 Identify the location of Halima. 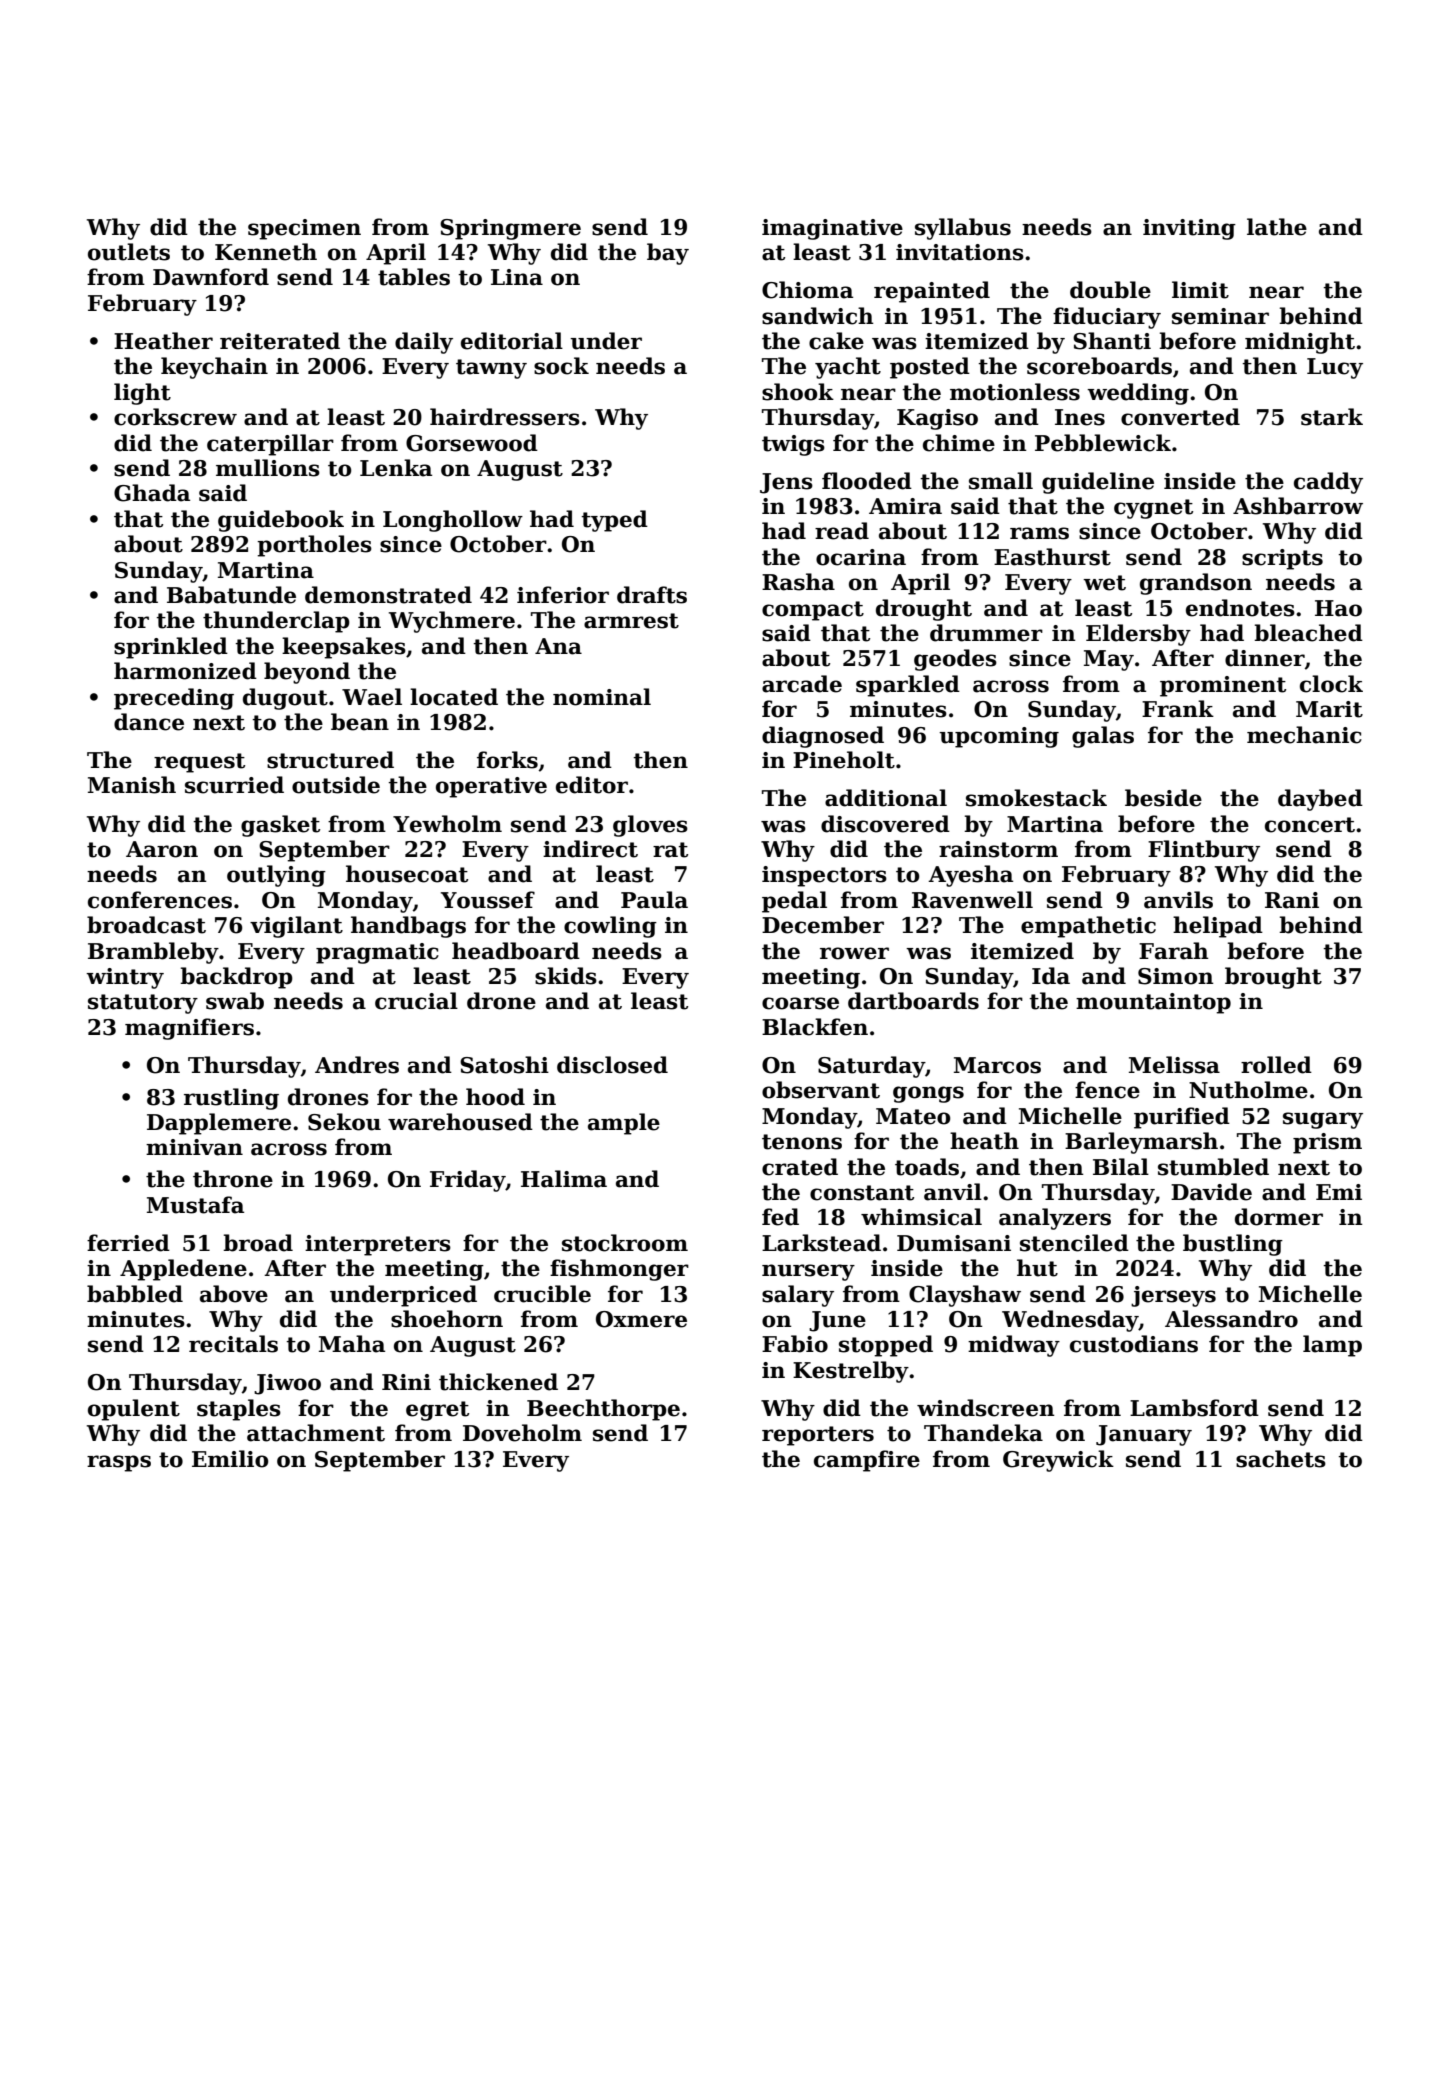
(564, 1179).
